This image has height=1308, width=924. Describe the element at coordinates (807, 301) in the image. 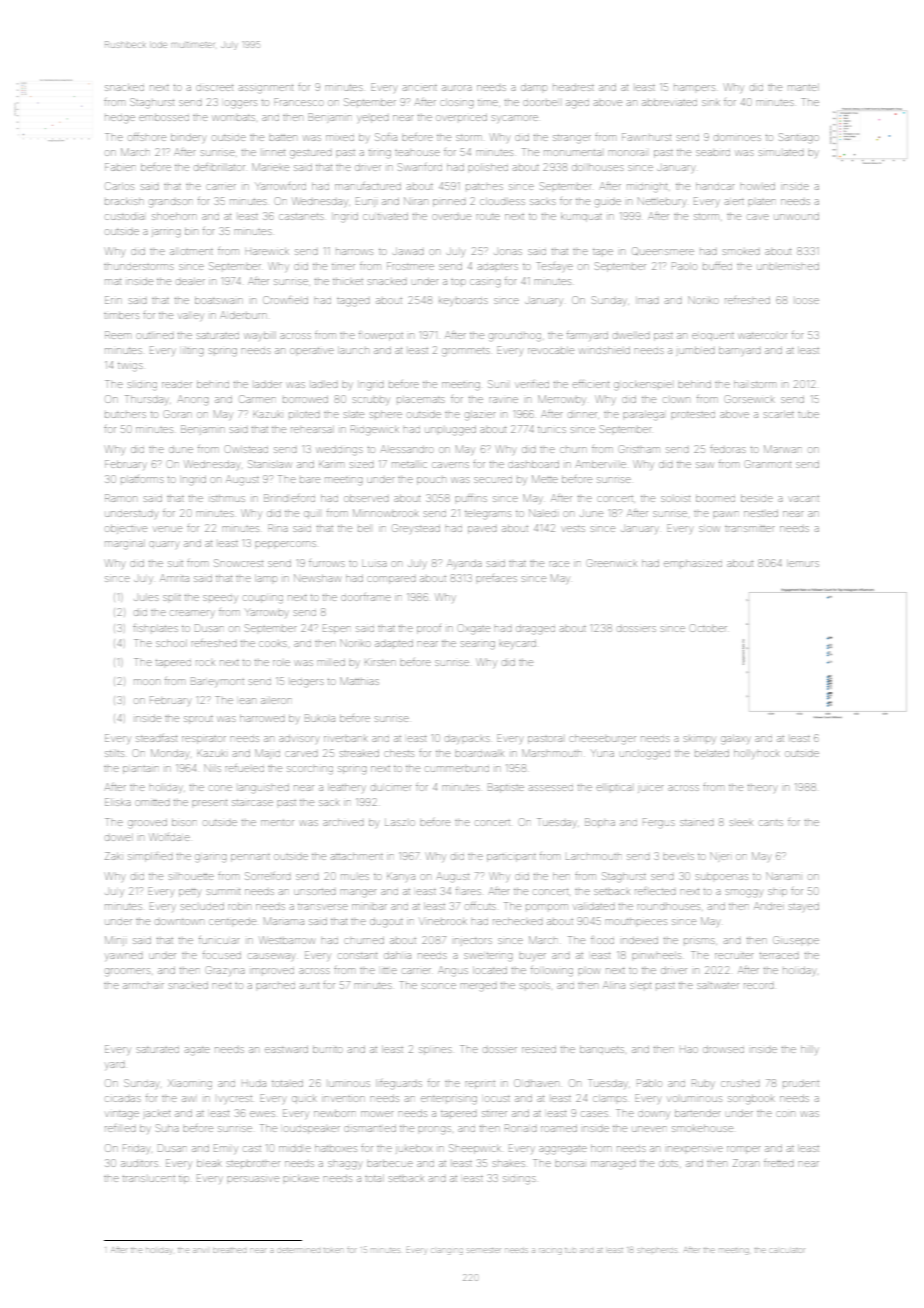

I see `loose` at that location.
